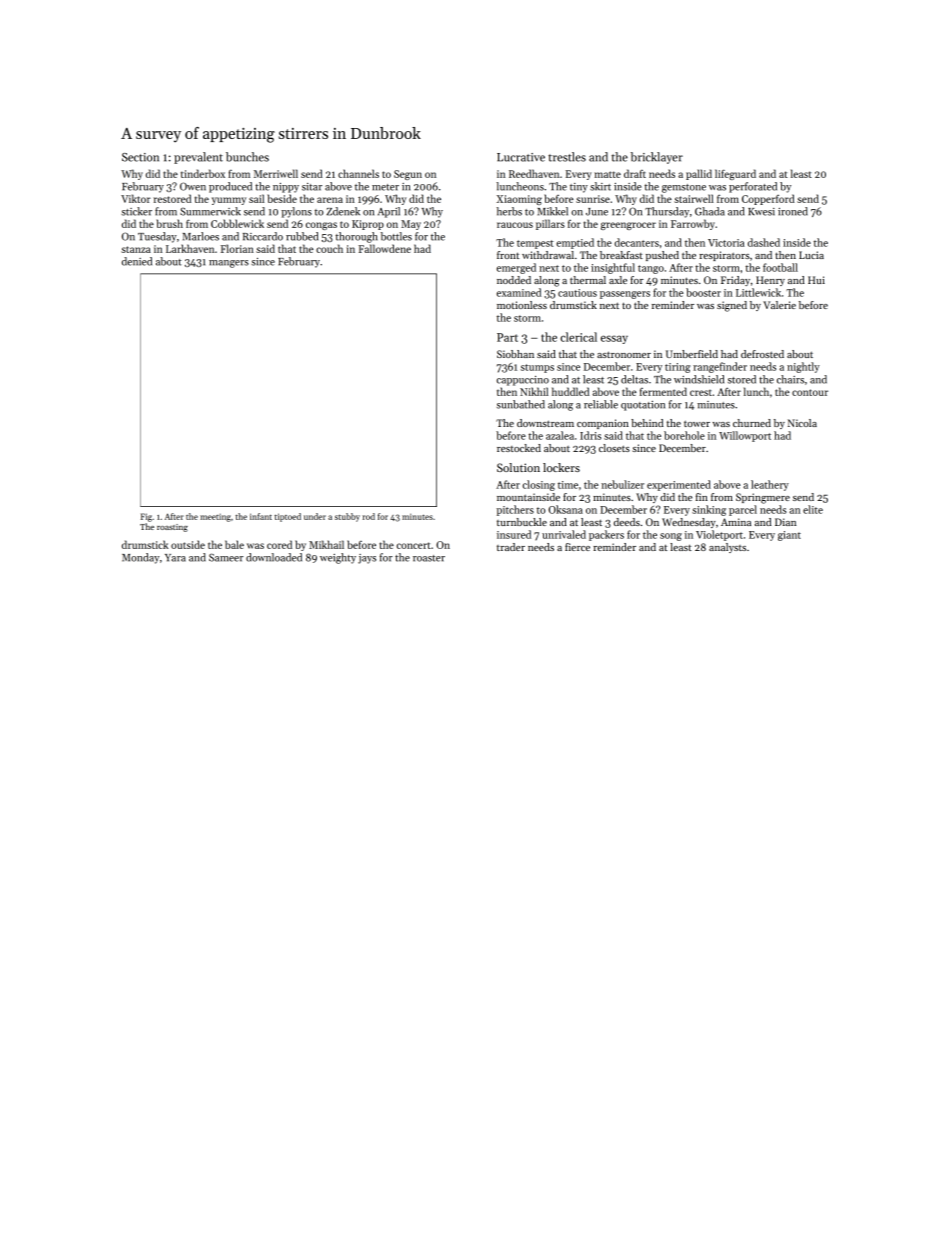 The width and height of the document is (952, 1233). I want to click on prevalent, so click(198, 158).
